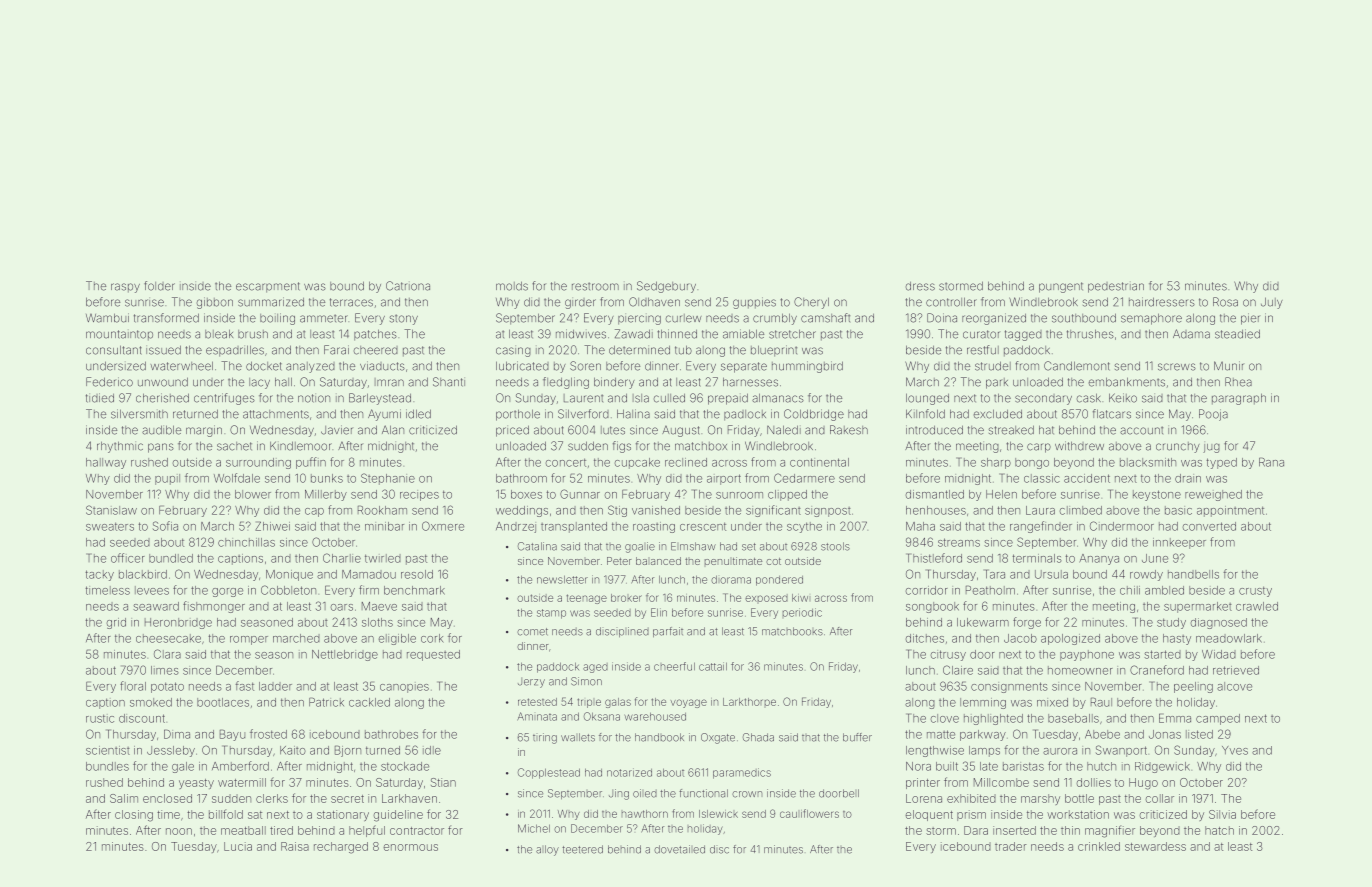 This page has width=1372, height=887. What do you see at coordinates (159, 286) in the page?
I see `folder` at bounding box center [159, 286].
